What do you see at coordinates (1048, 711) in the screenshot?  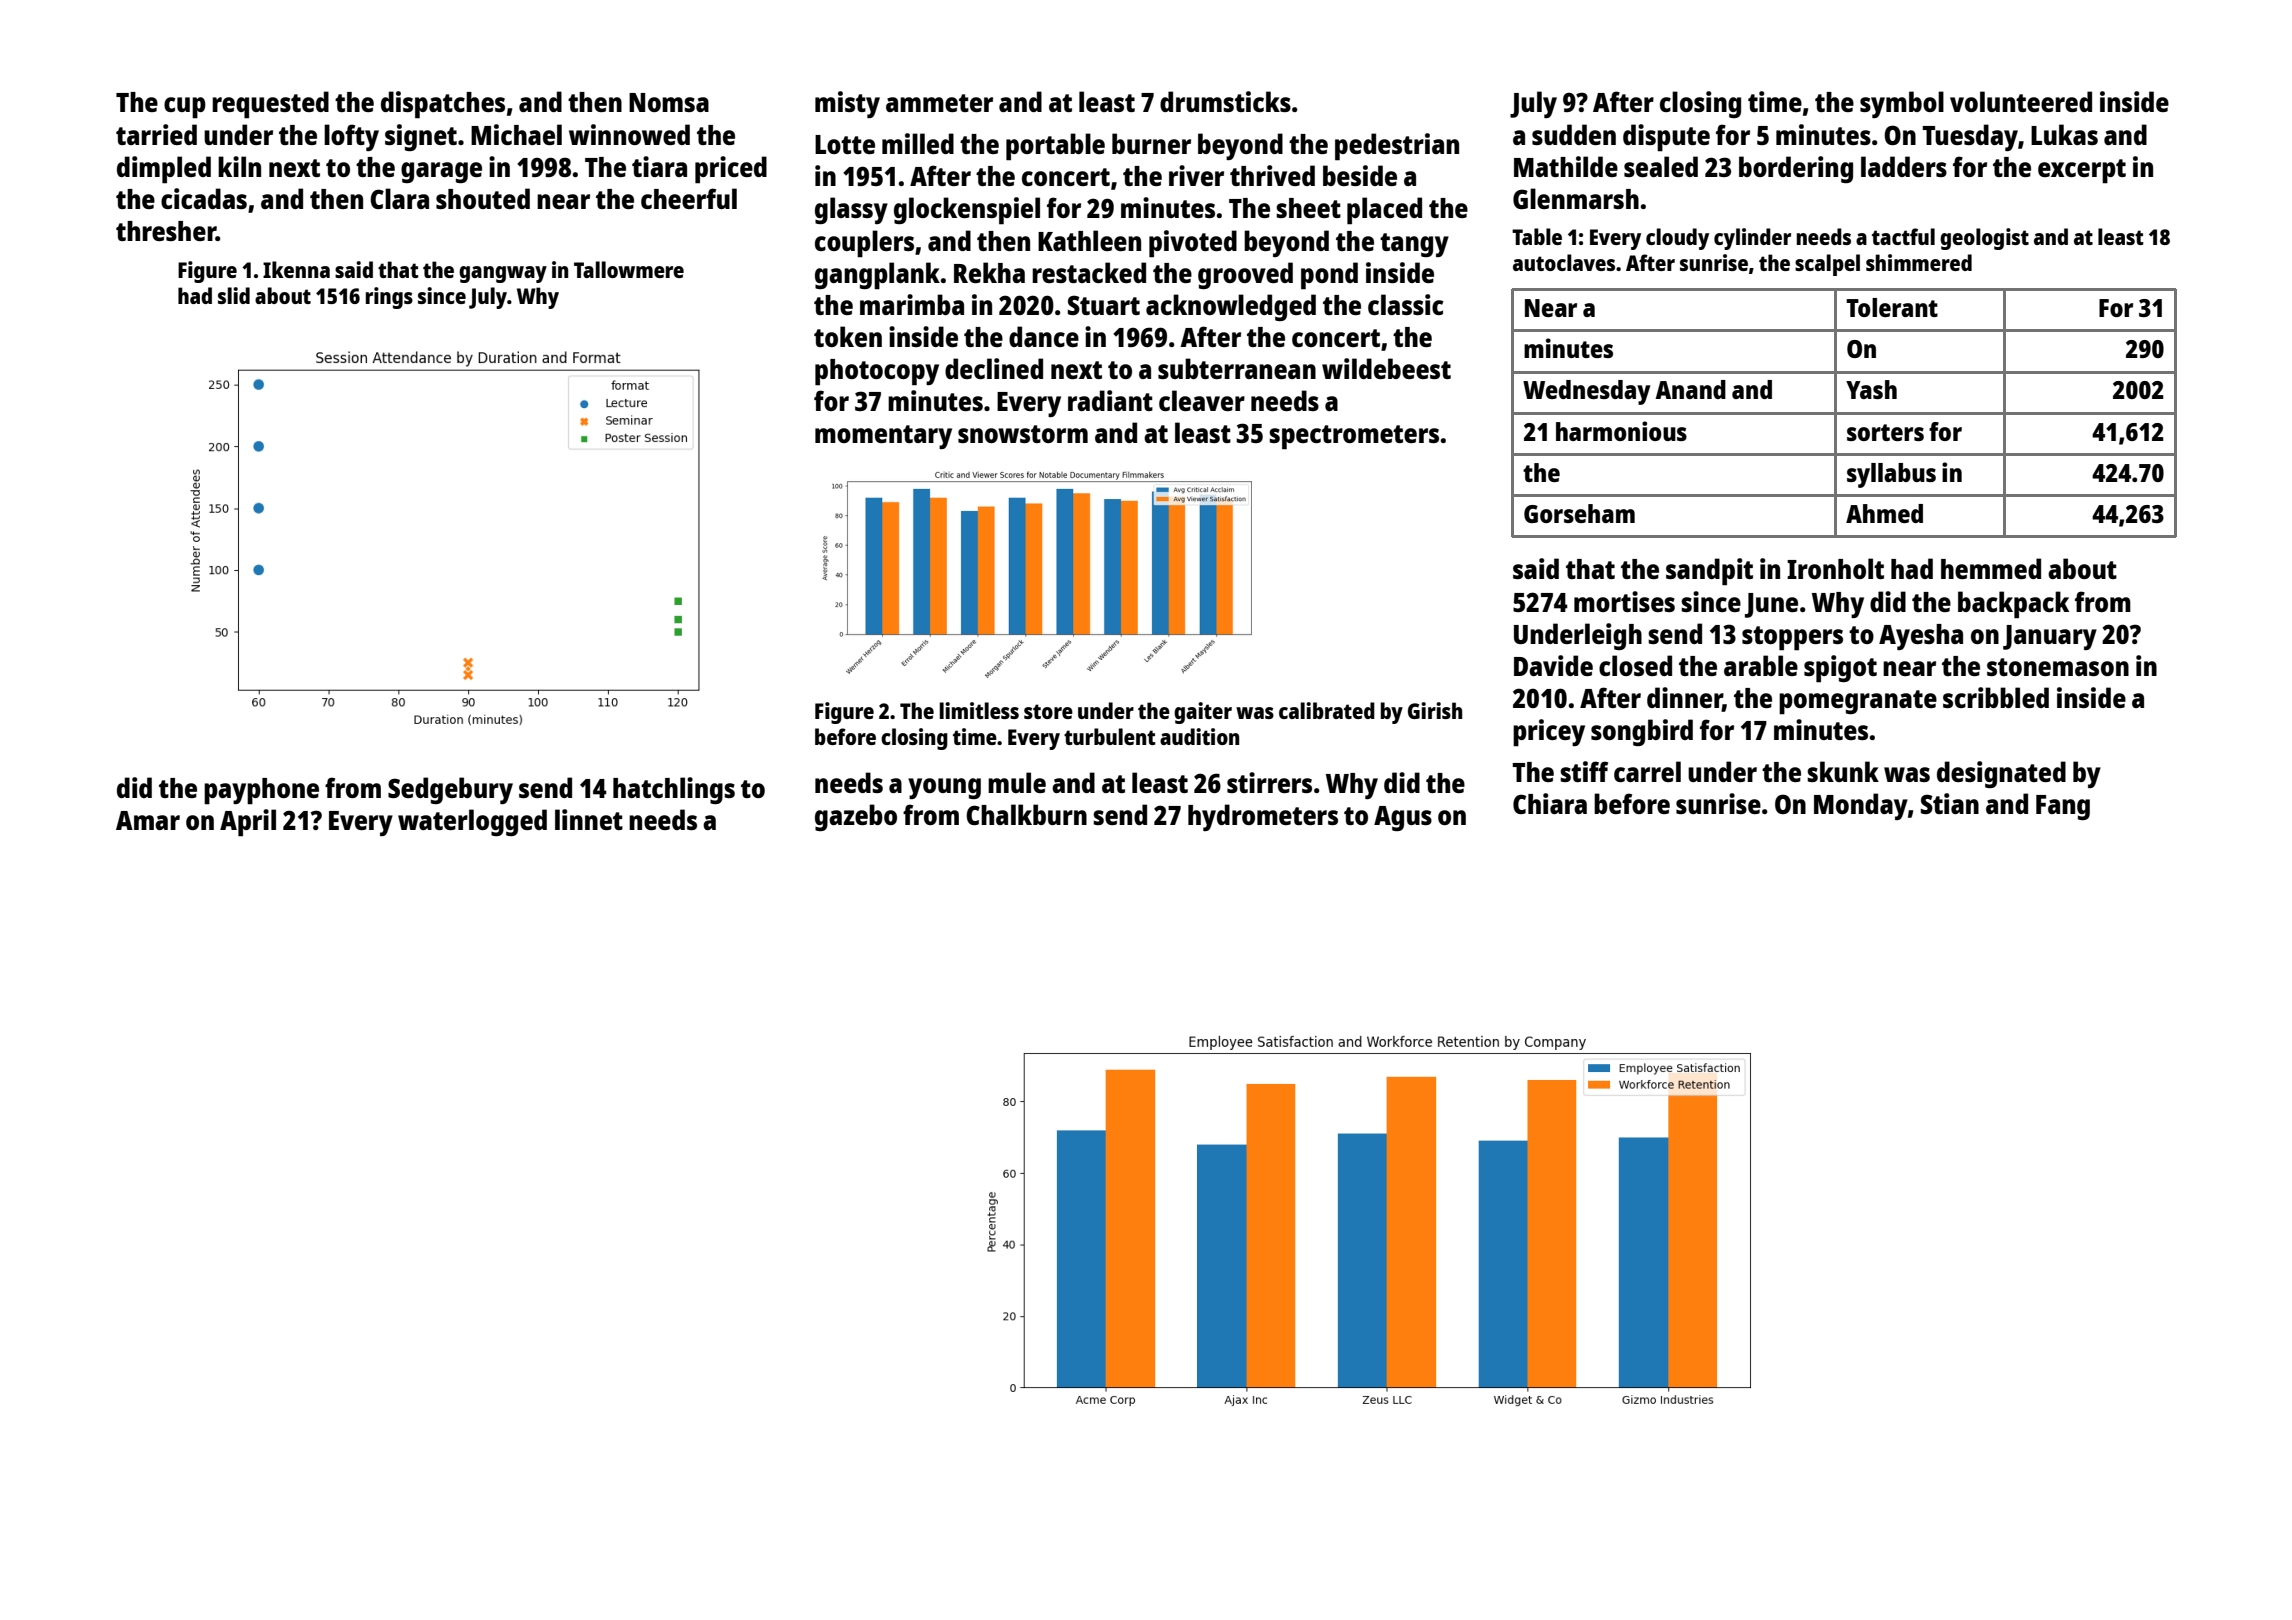 I see `store` at bounding box center [1048, 711].
